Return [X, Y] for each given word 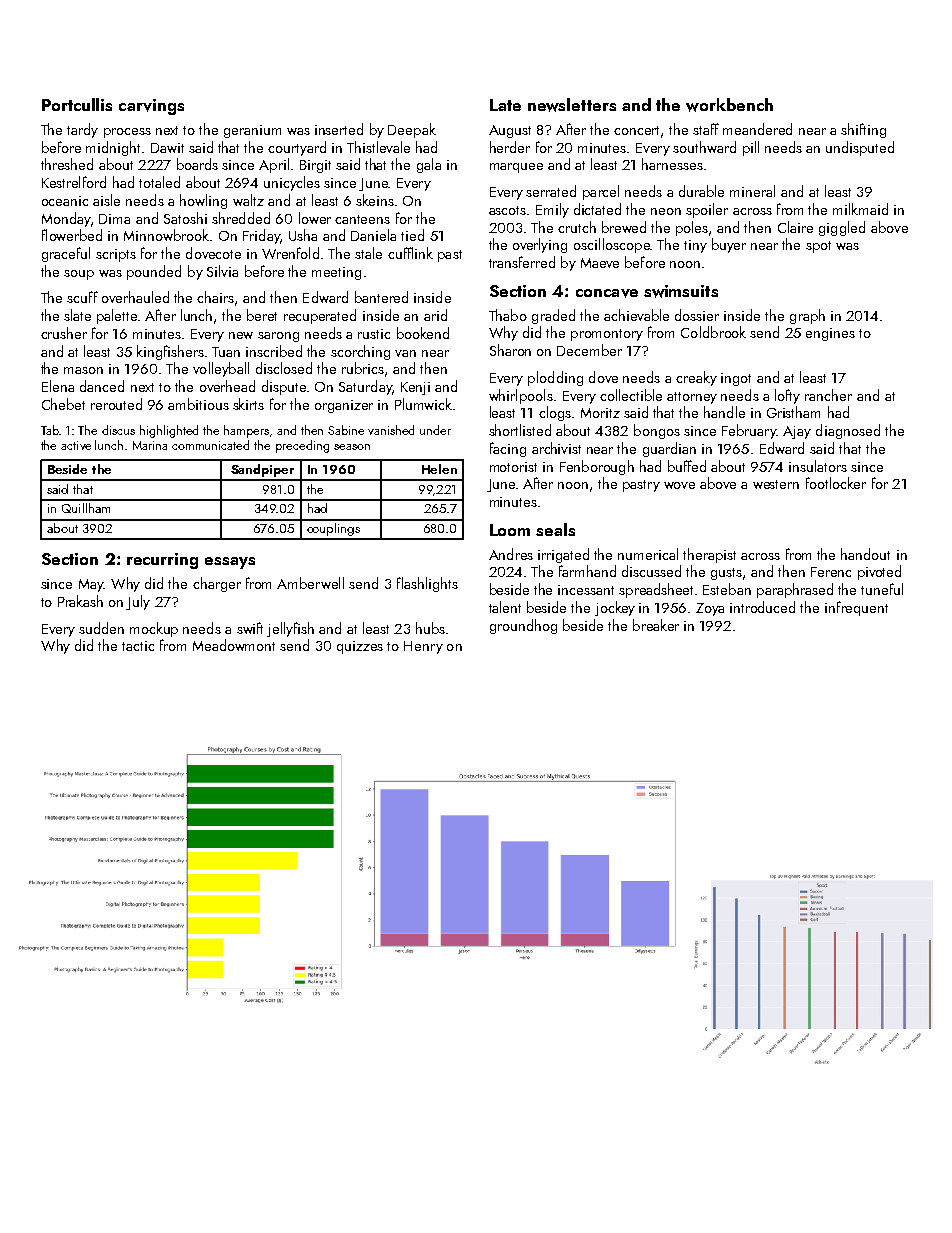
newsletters [572, 105]
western [776, 484]
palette [117, 316]
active [76, 445]
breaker [656, 625]
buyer [729, 245]
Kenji [415, 388]
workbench [729, 105]
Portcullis [77, 104]
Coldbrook [713, 332]
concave [607, 293]
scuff [82, 297]
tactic [138, 646]
